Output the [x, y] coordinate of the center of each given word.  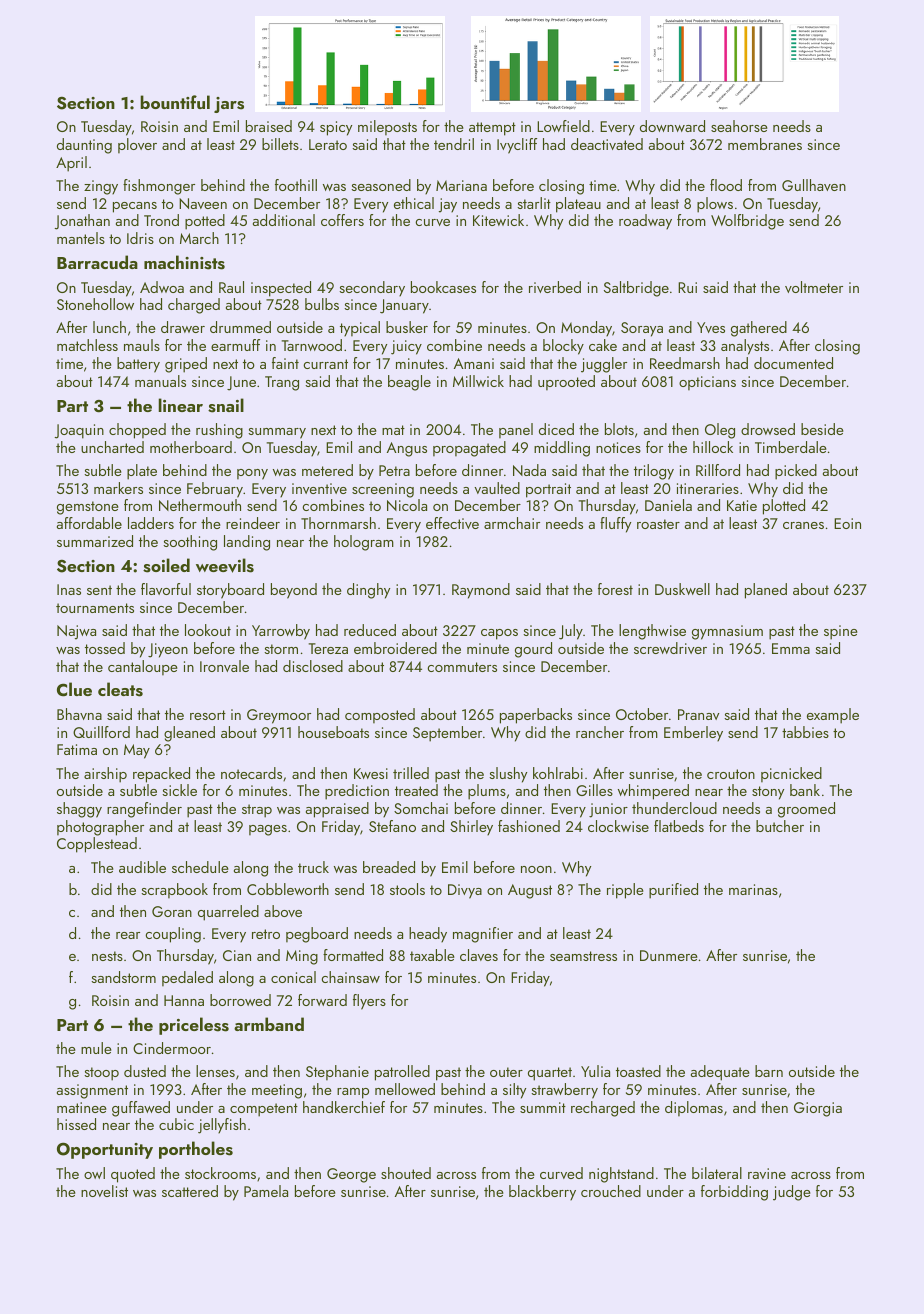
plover [137, 146]
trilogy [654, 472]
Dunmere [669, 955]
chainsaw [350, 977]
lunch [109, 327]
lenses [215, 1071]
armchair [512, 523]
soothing [190, 543]
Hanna [184, 1000]
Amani [474, 363]
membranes [765, 144]
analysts [745, 347]
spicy [336, 128]
